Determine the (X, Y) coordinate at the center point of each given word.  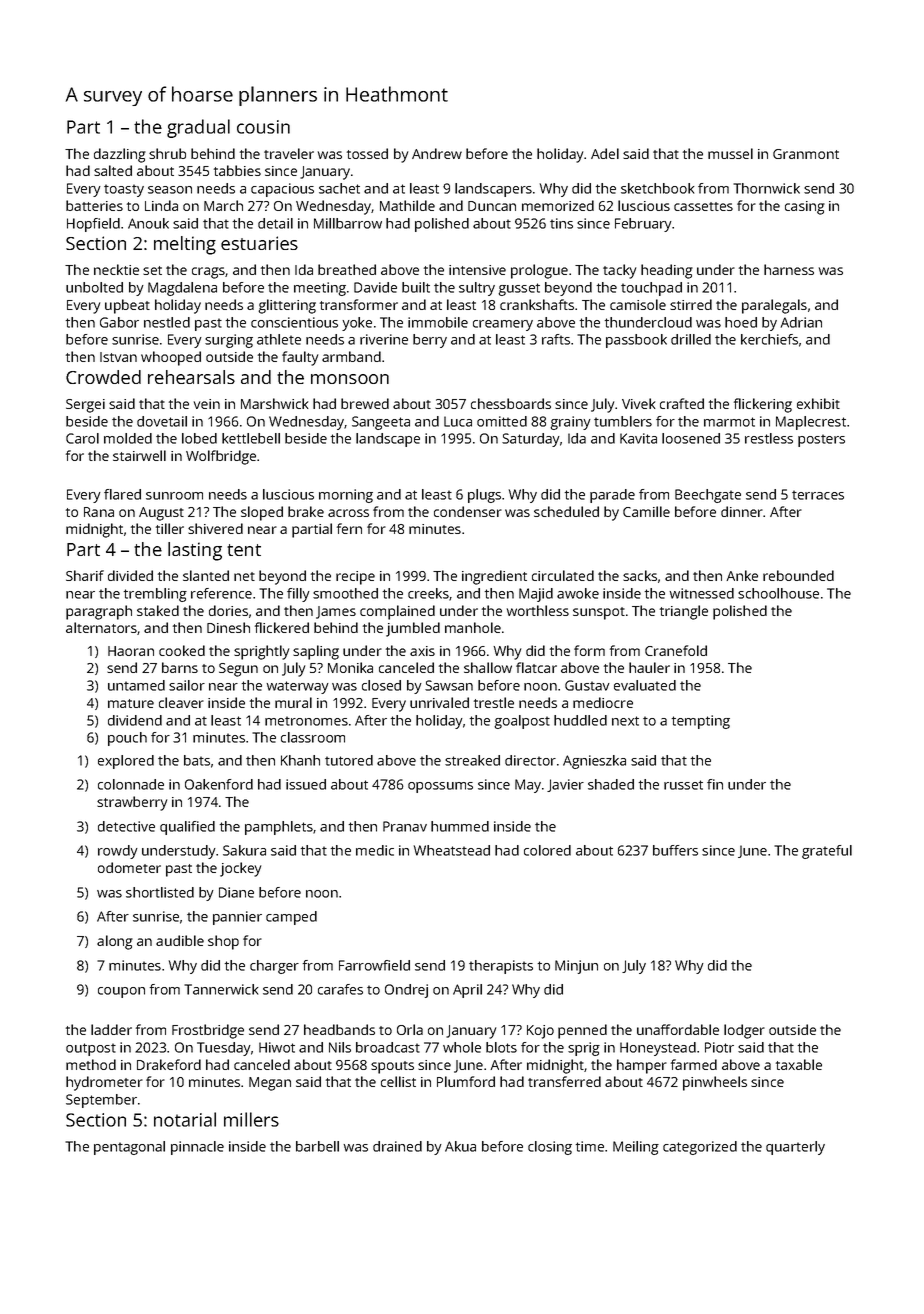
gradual (198, 128)
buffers (675, 850)
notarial (185, 1119)
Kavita (638, 438)
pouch (127, 739)
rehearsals (191, 377)
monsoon (350, 379)
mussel (730, 153)
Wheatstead (452, 850)
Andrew (437, 153)
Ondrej (406, 991)
